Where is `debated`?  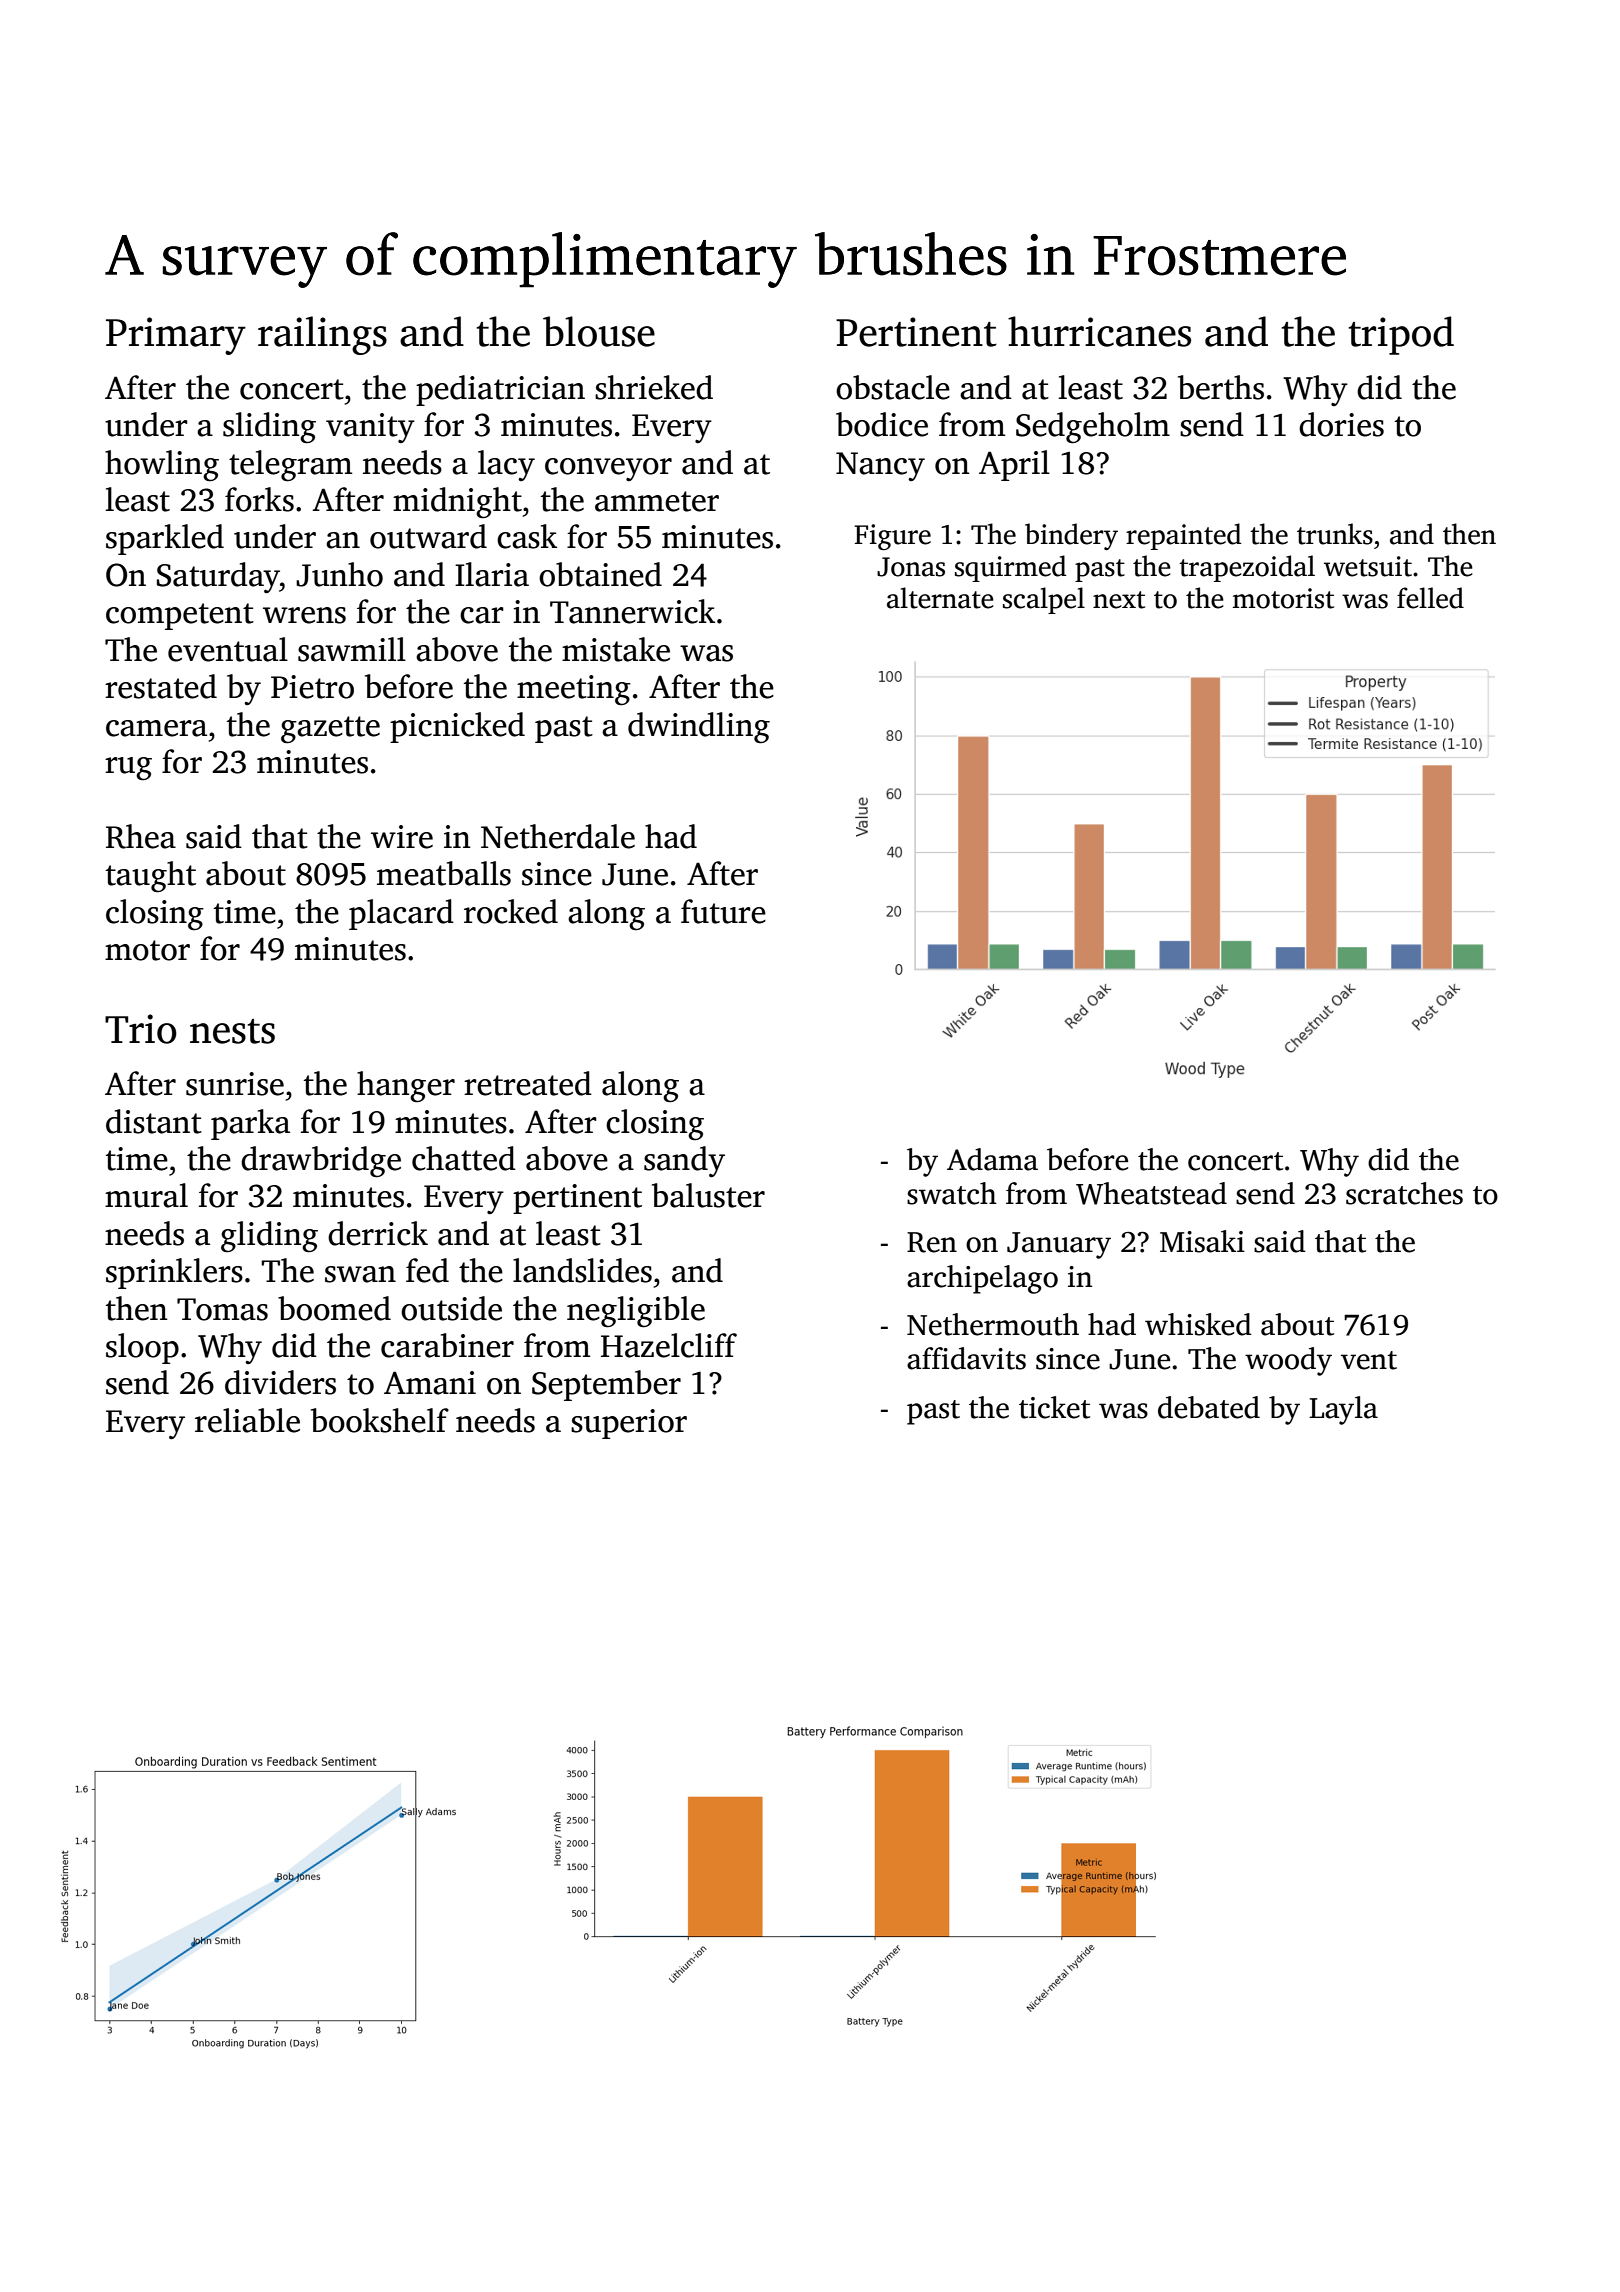 debated is located at coordinates (1209, 1407).
